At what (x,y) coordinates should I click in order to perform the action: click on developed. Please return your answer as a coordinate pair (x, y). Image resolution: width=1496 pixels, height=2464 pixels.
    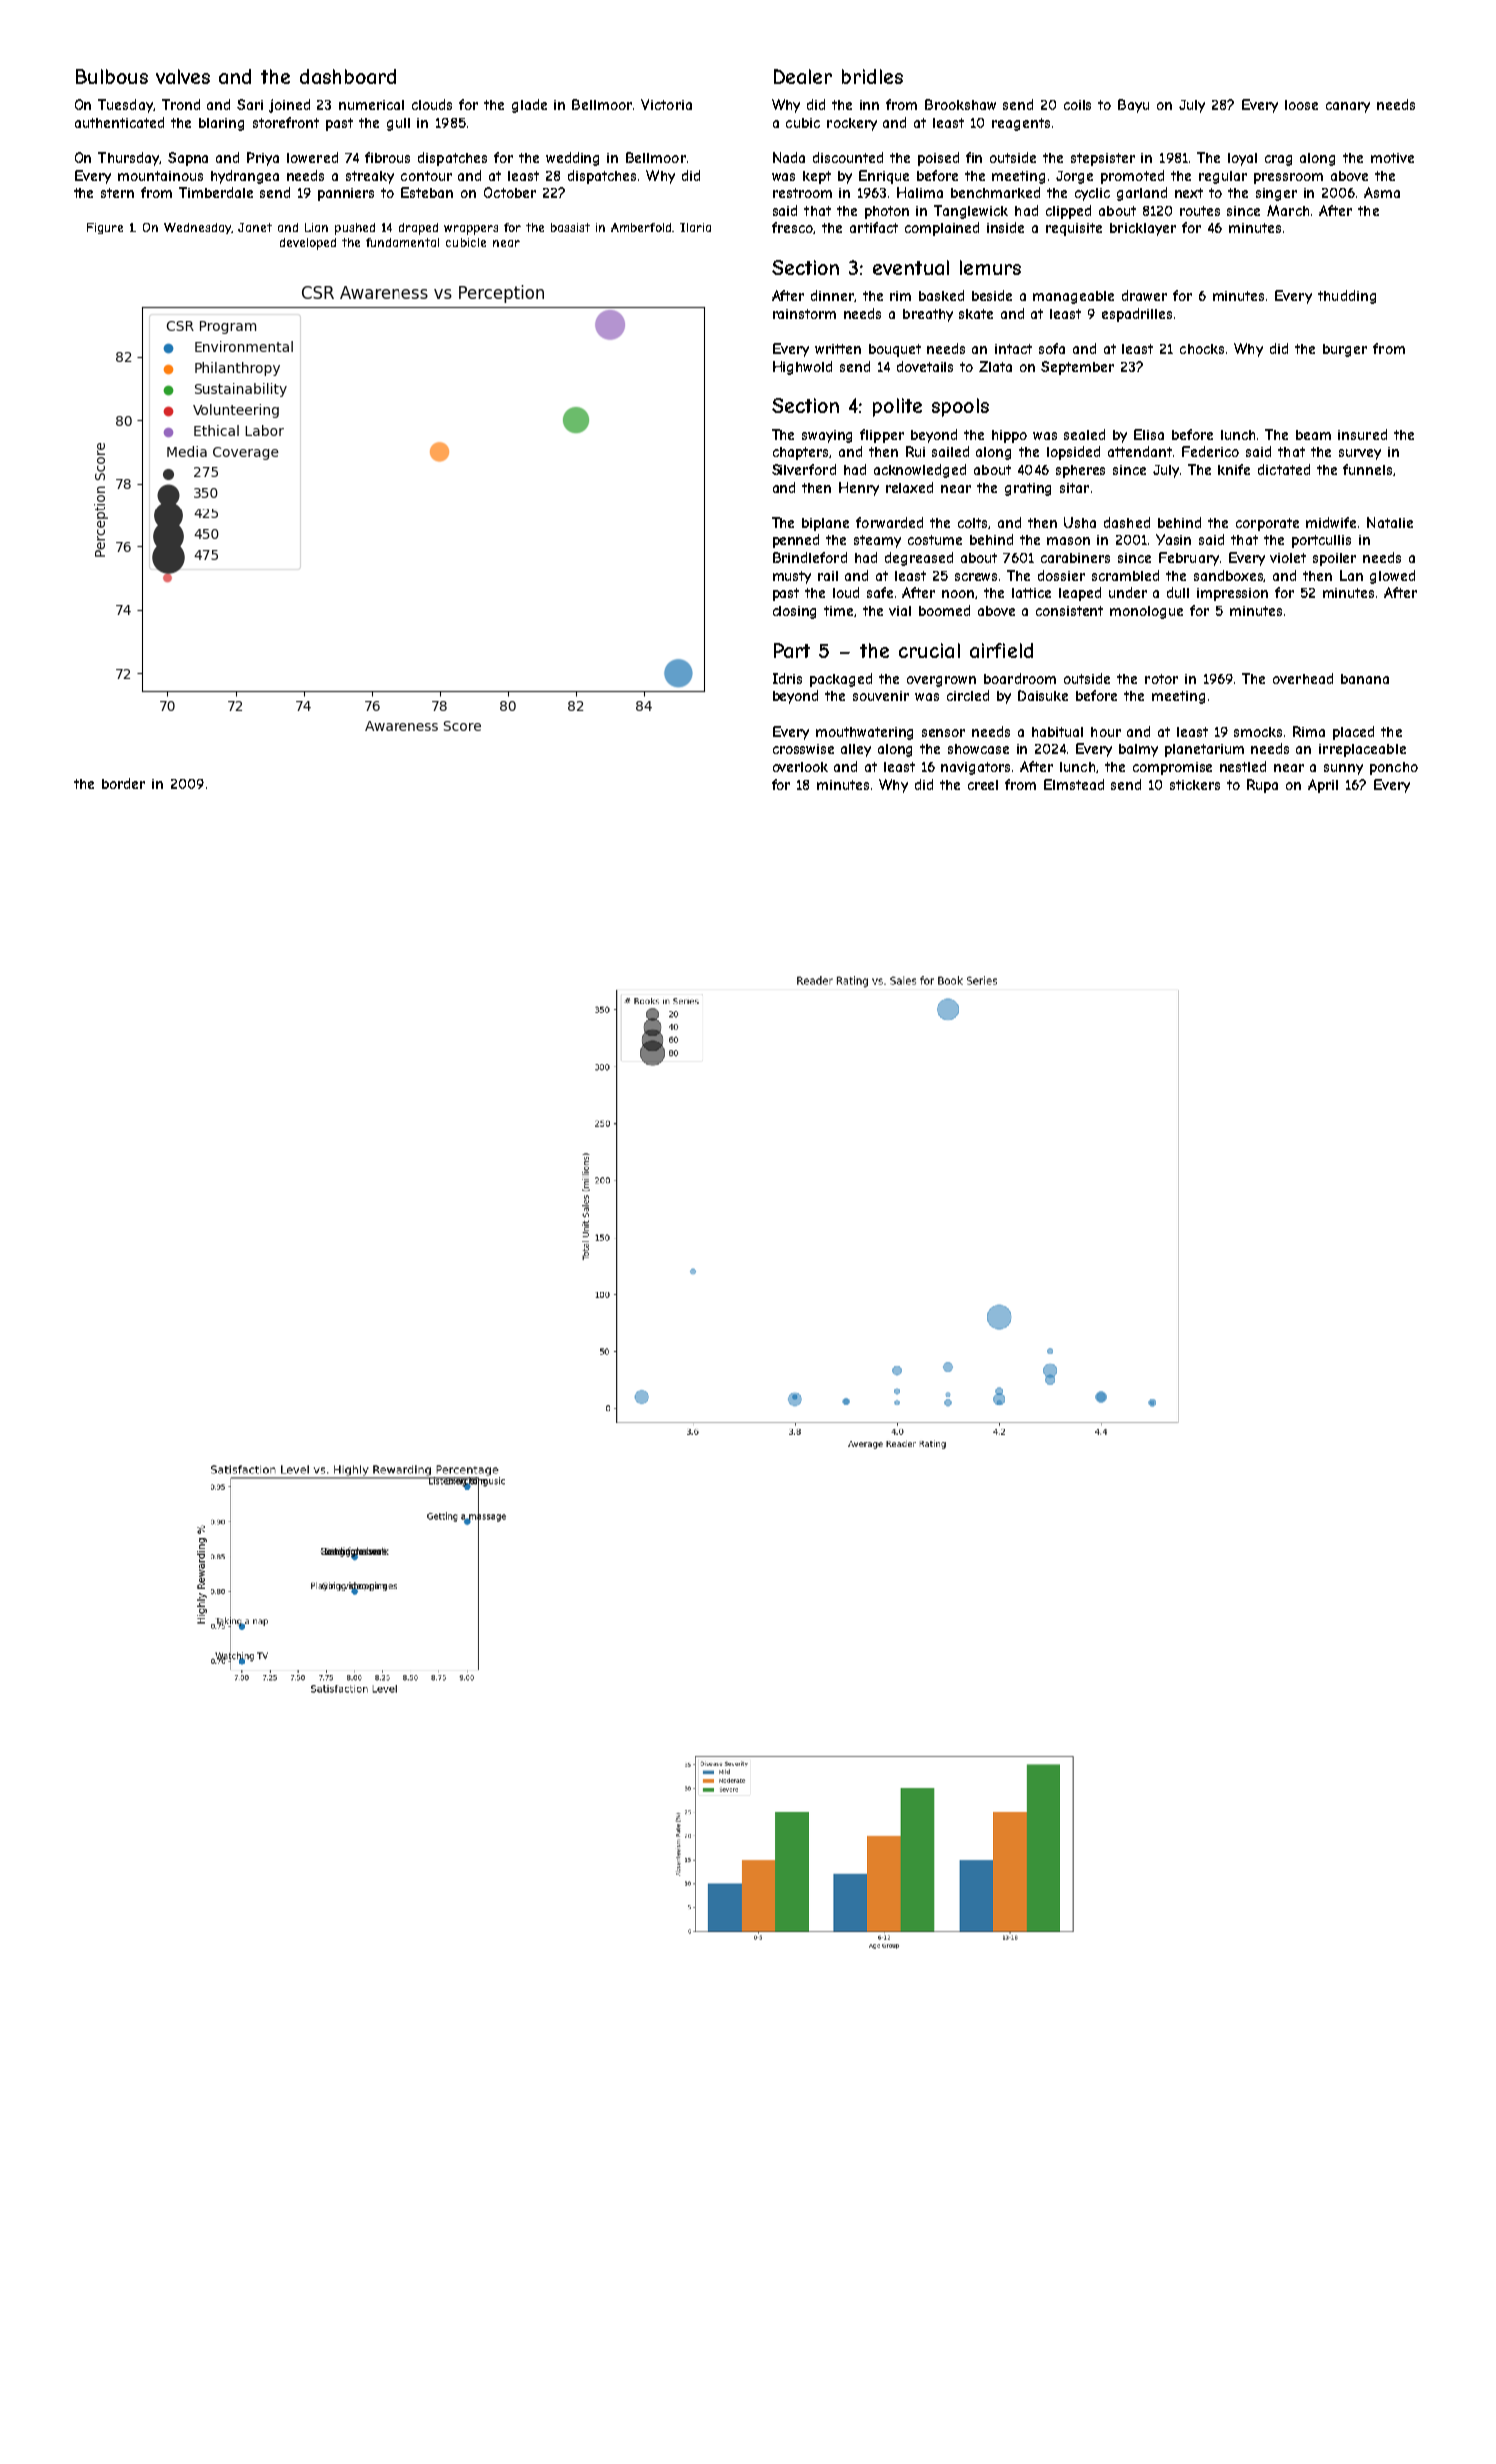
    Looking at the image, I should click on (308, 244).
